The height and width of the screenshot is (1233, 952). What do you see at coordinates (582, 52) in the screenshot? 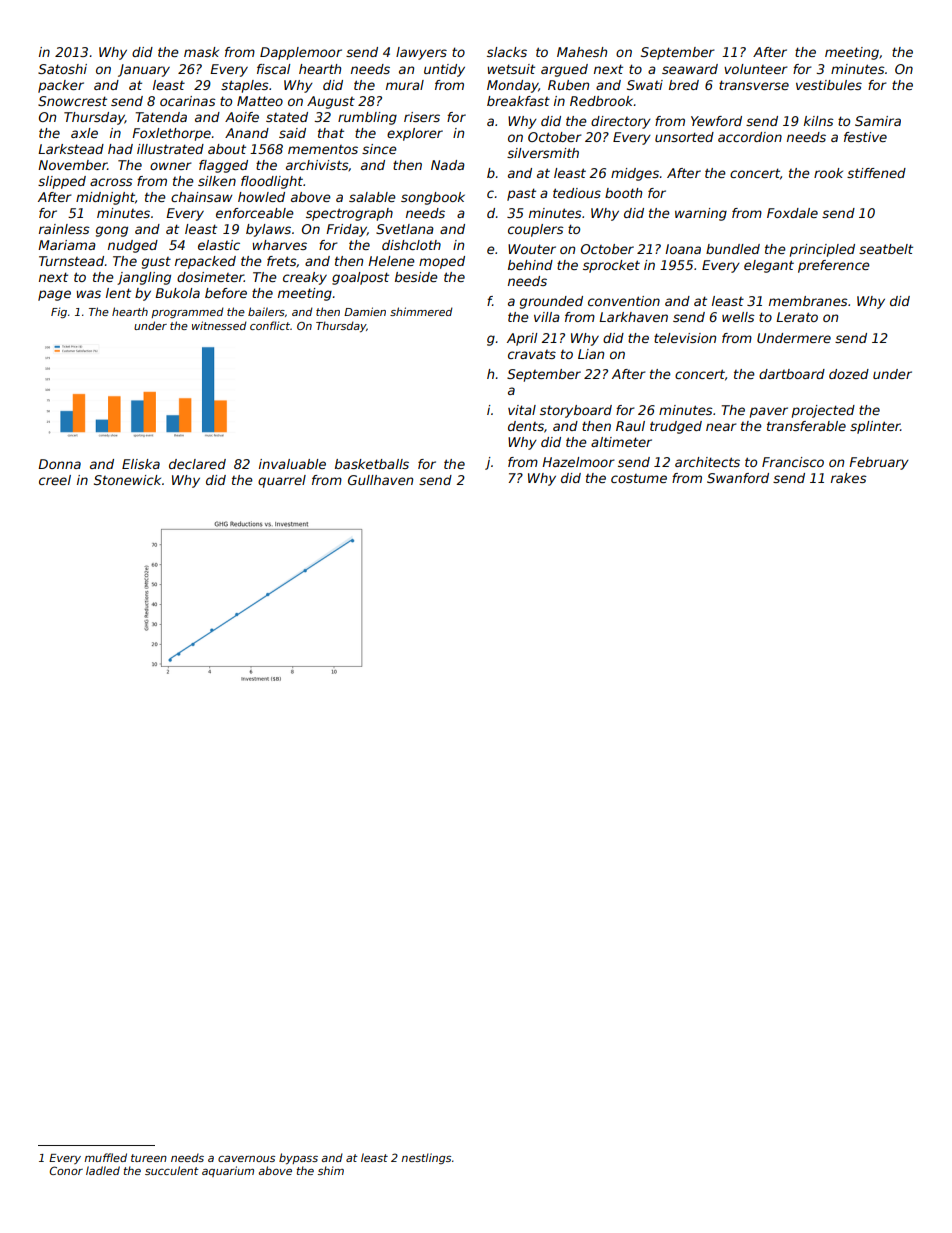
I see `Mahesh` at bounding box center [582, 52].
